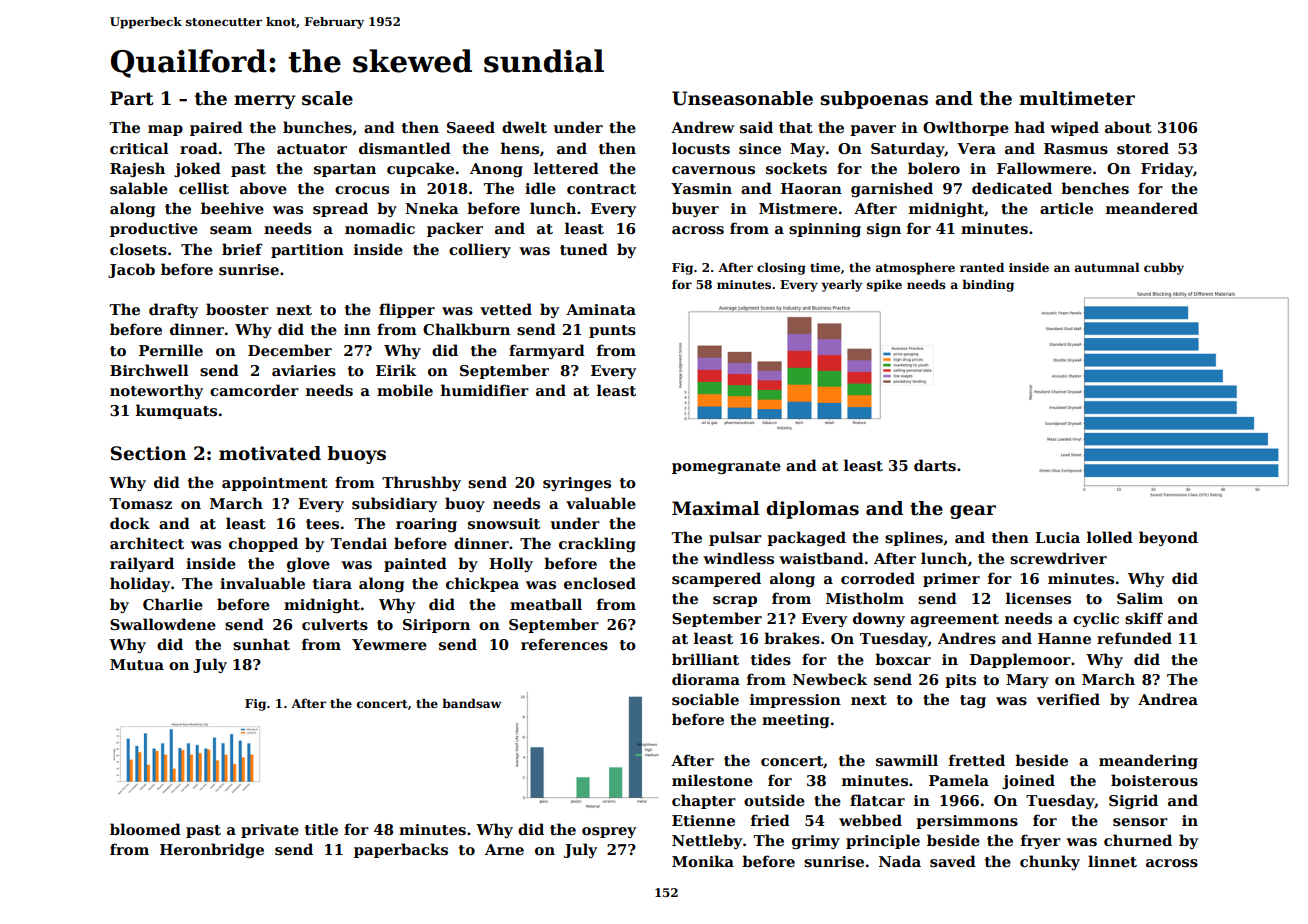 This page has width=1308, height=924. Describe the element at coordinates (270, 453) in the page. I see `motivated` at that location.
